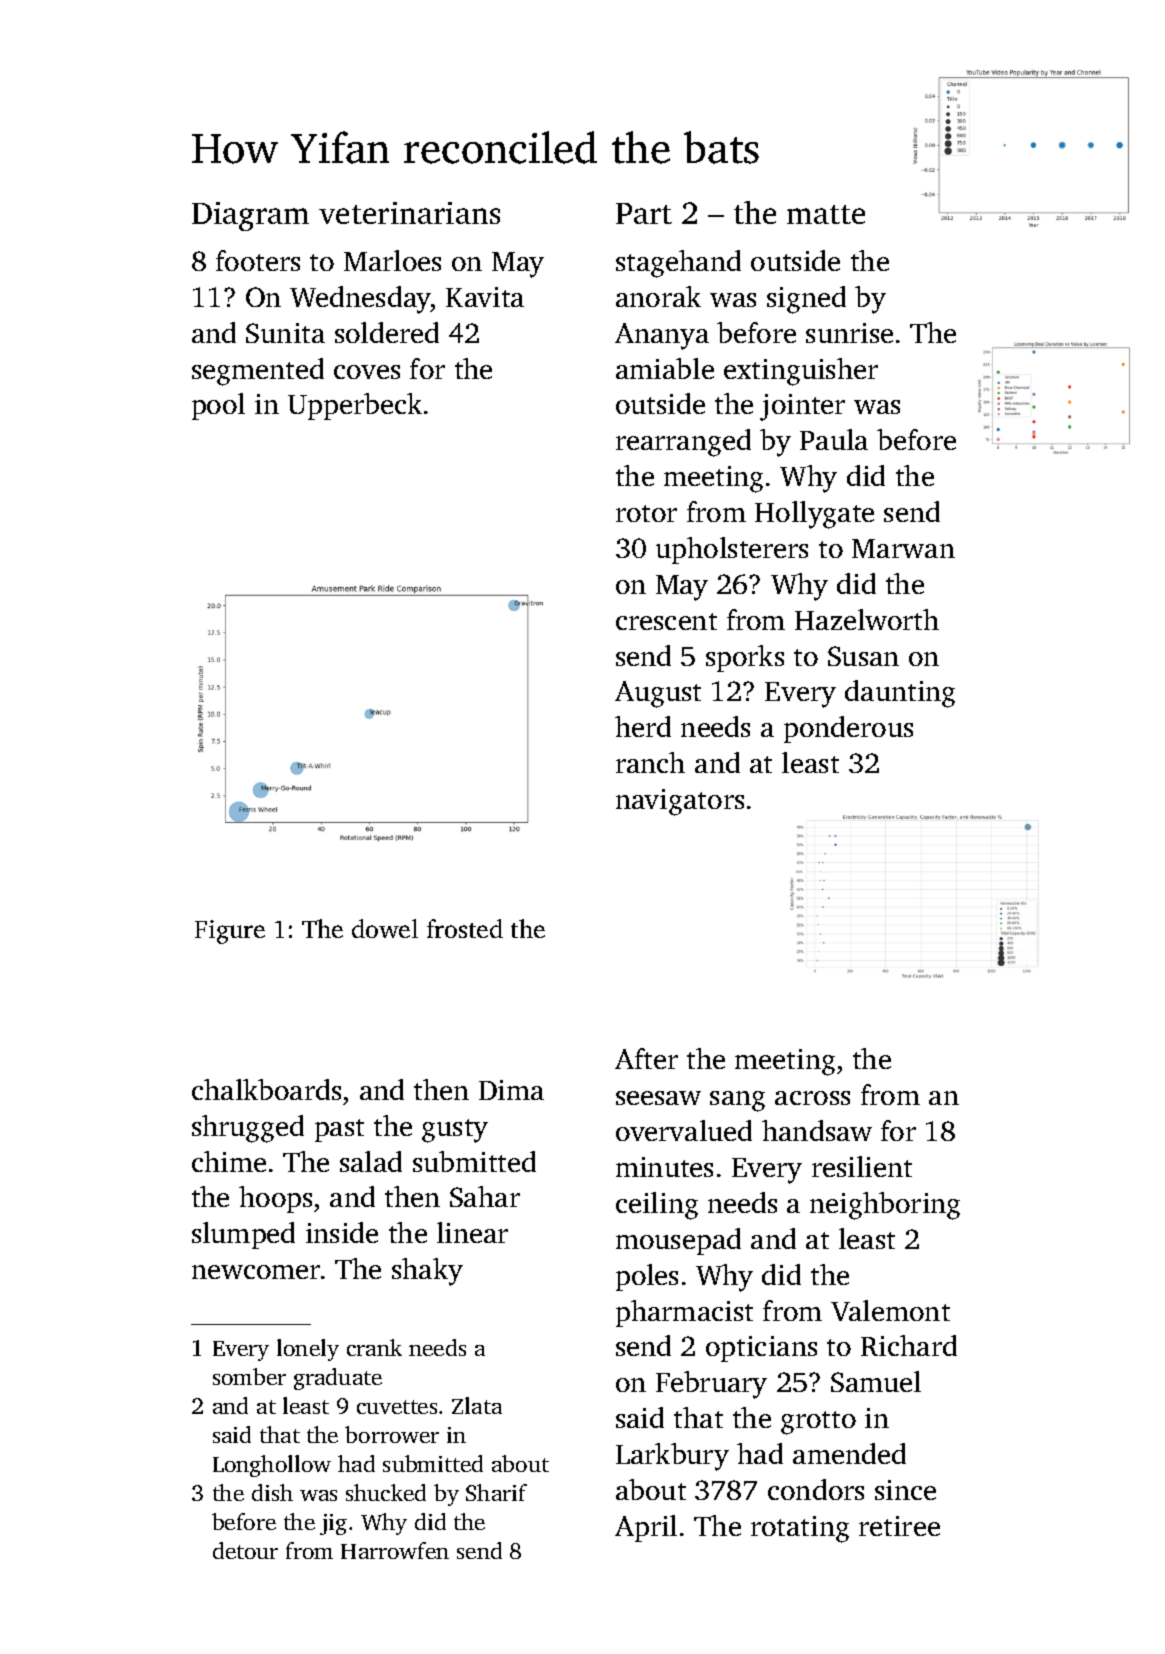  I want to click on chime, so click(229, 1161).
